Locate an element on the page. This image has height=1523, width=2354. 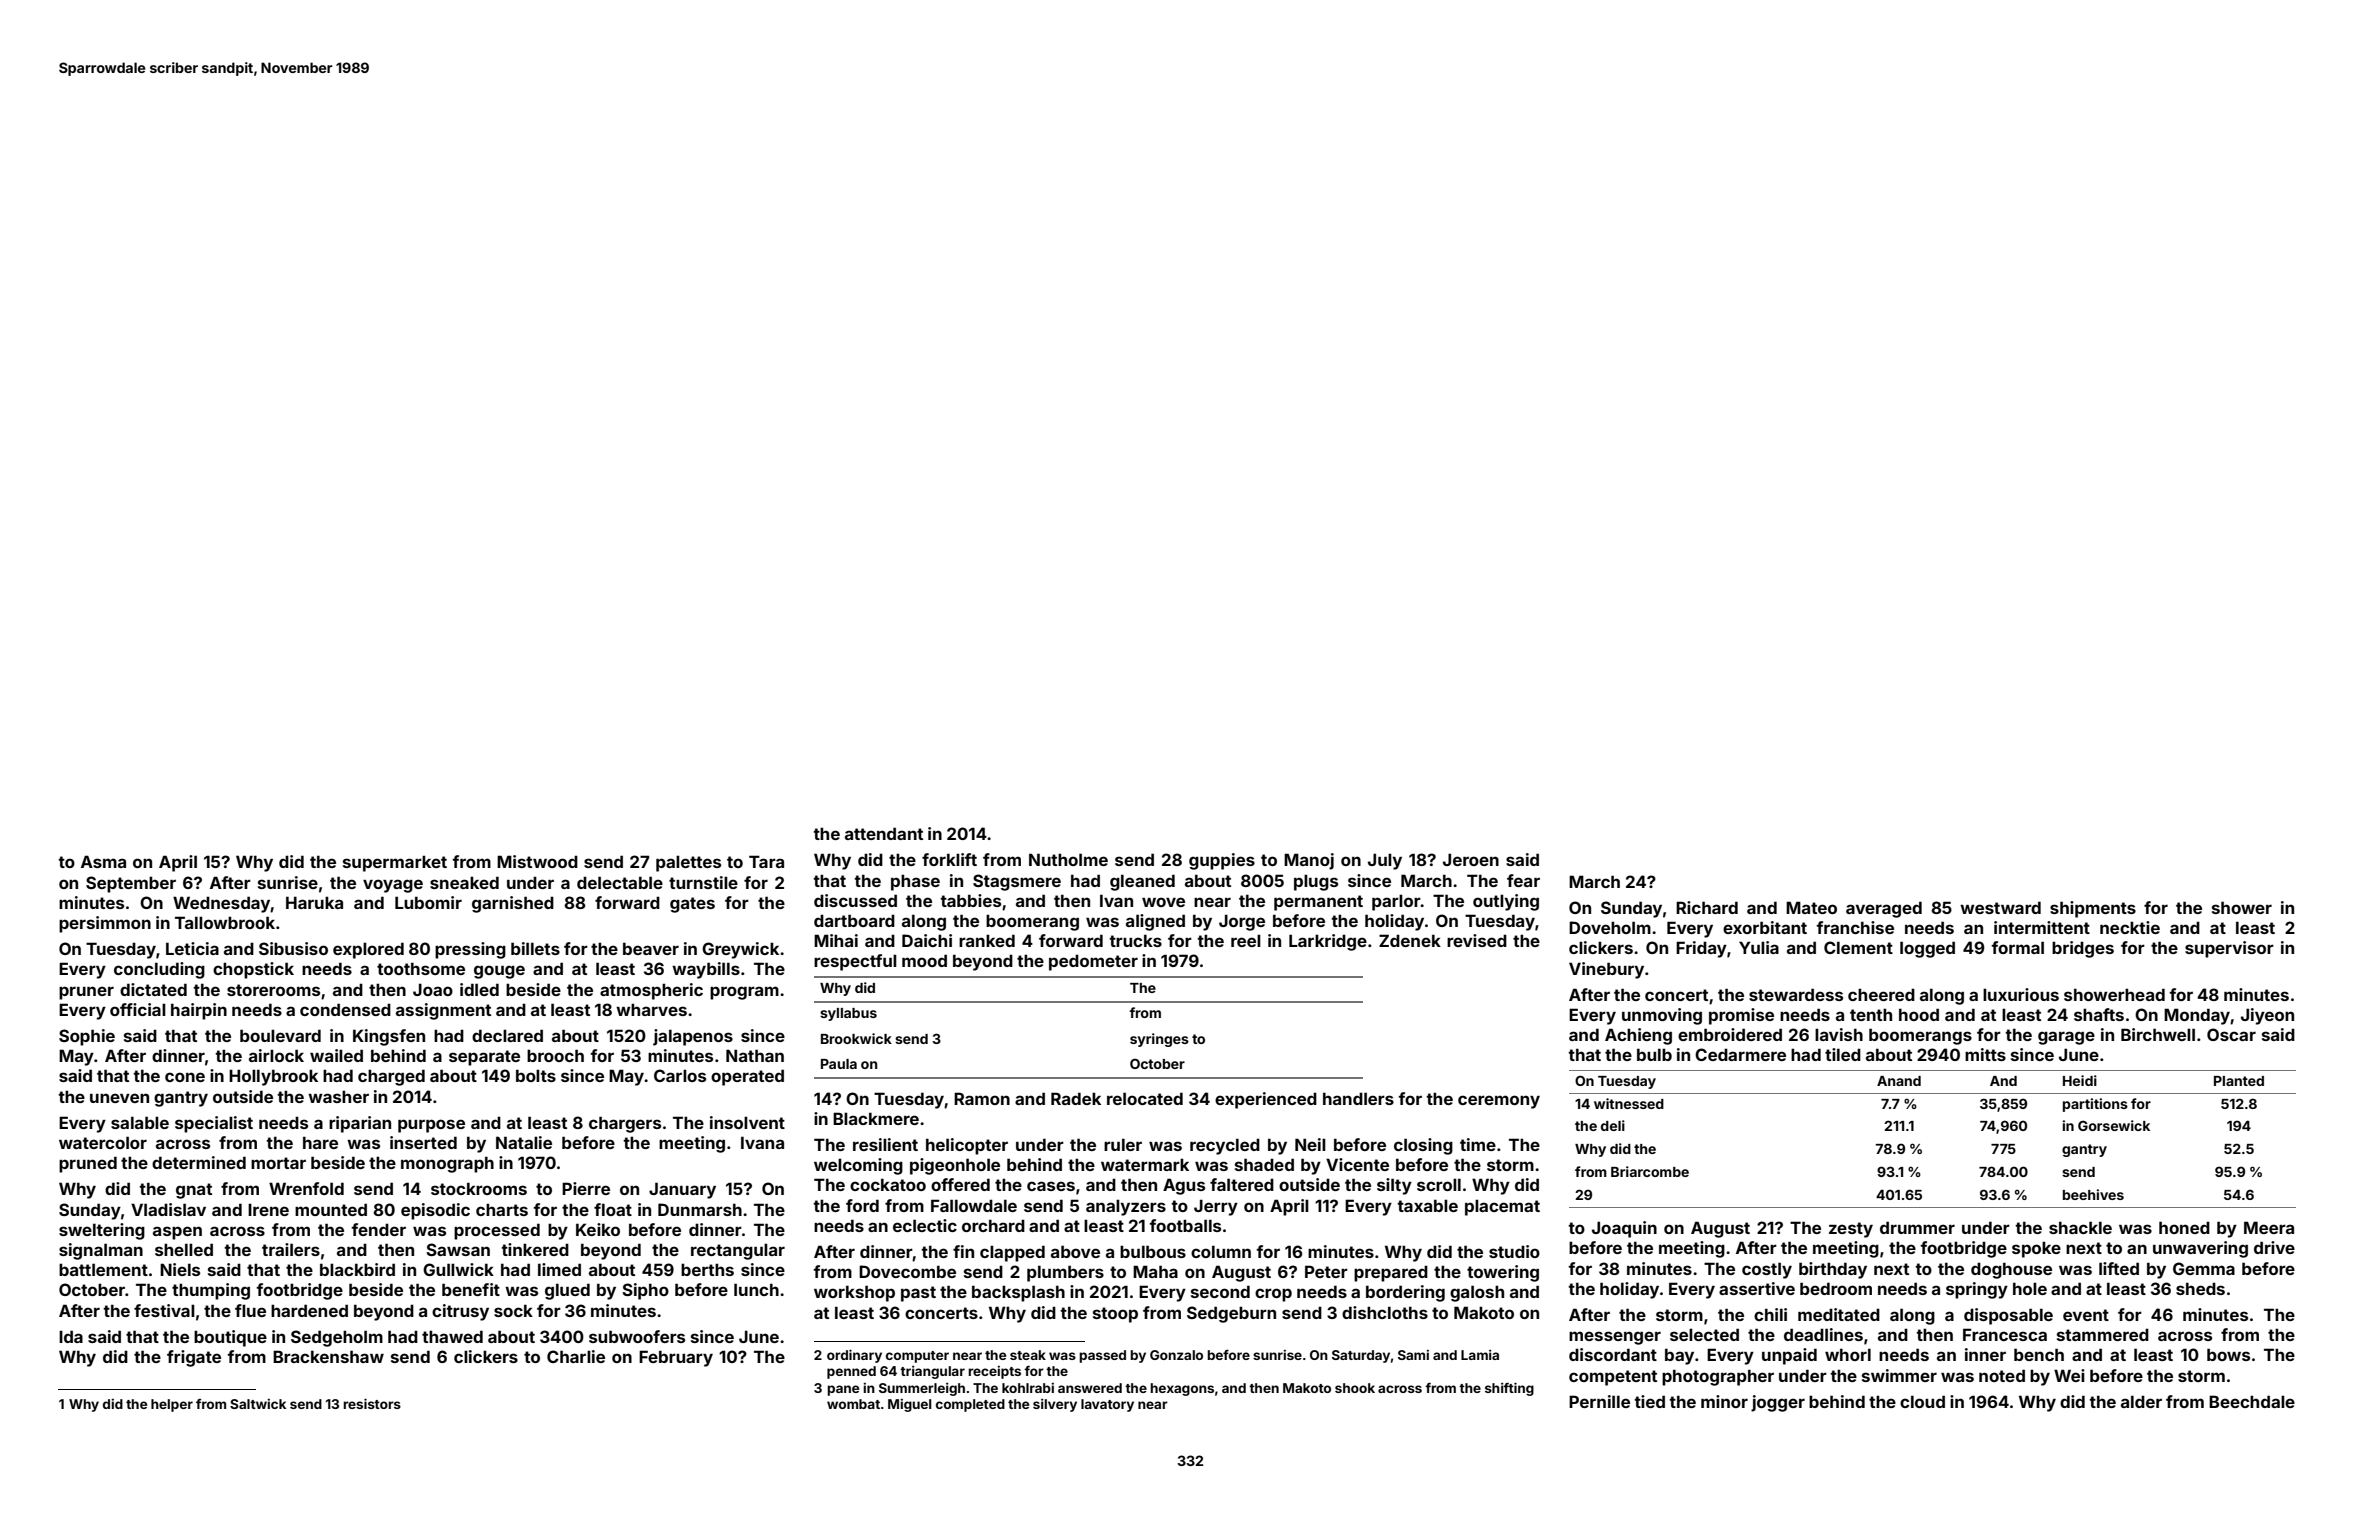
Fallowdale is located at coordinates (974, 1205).
